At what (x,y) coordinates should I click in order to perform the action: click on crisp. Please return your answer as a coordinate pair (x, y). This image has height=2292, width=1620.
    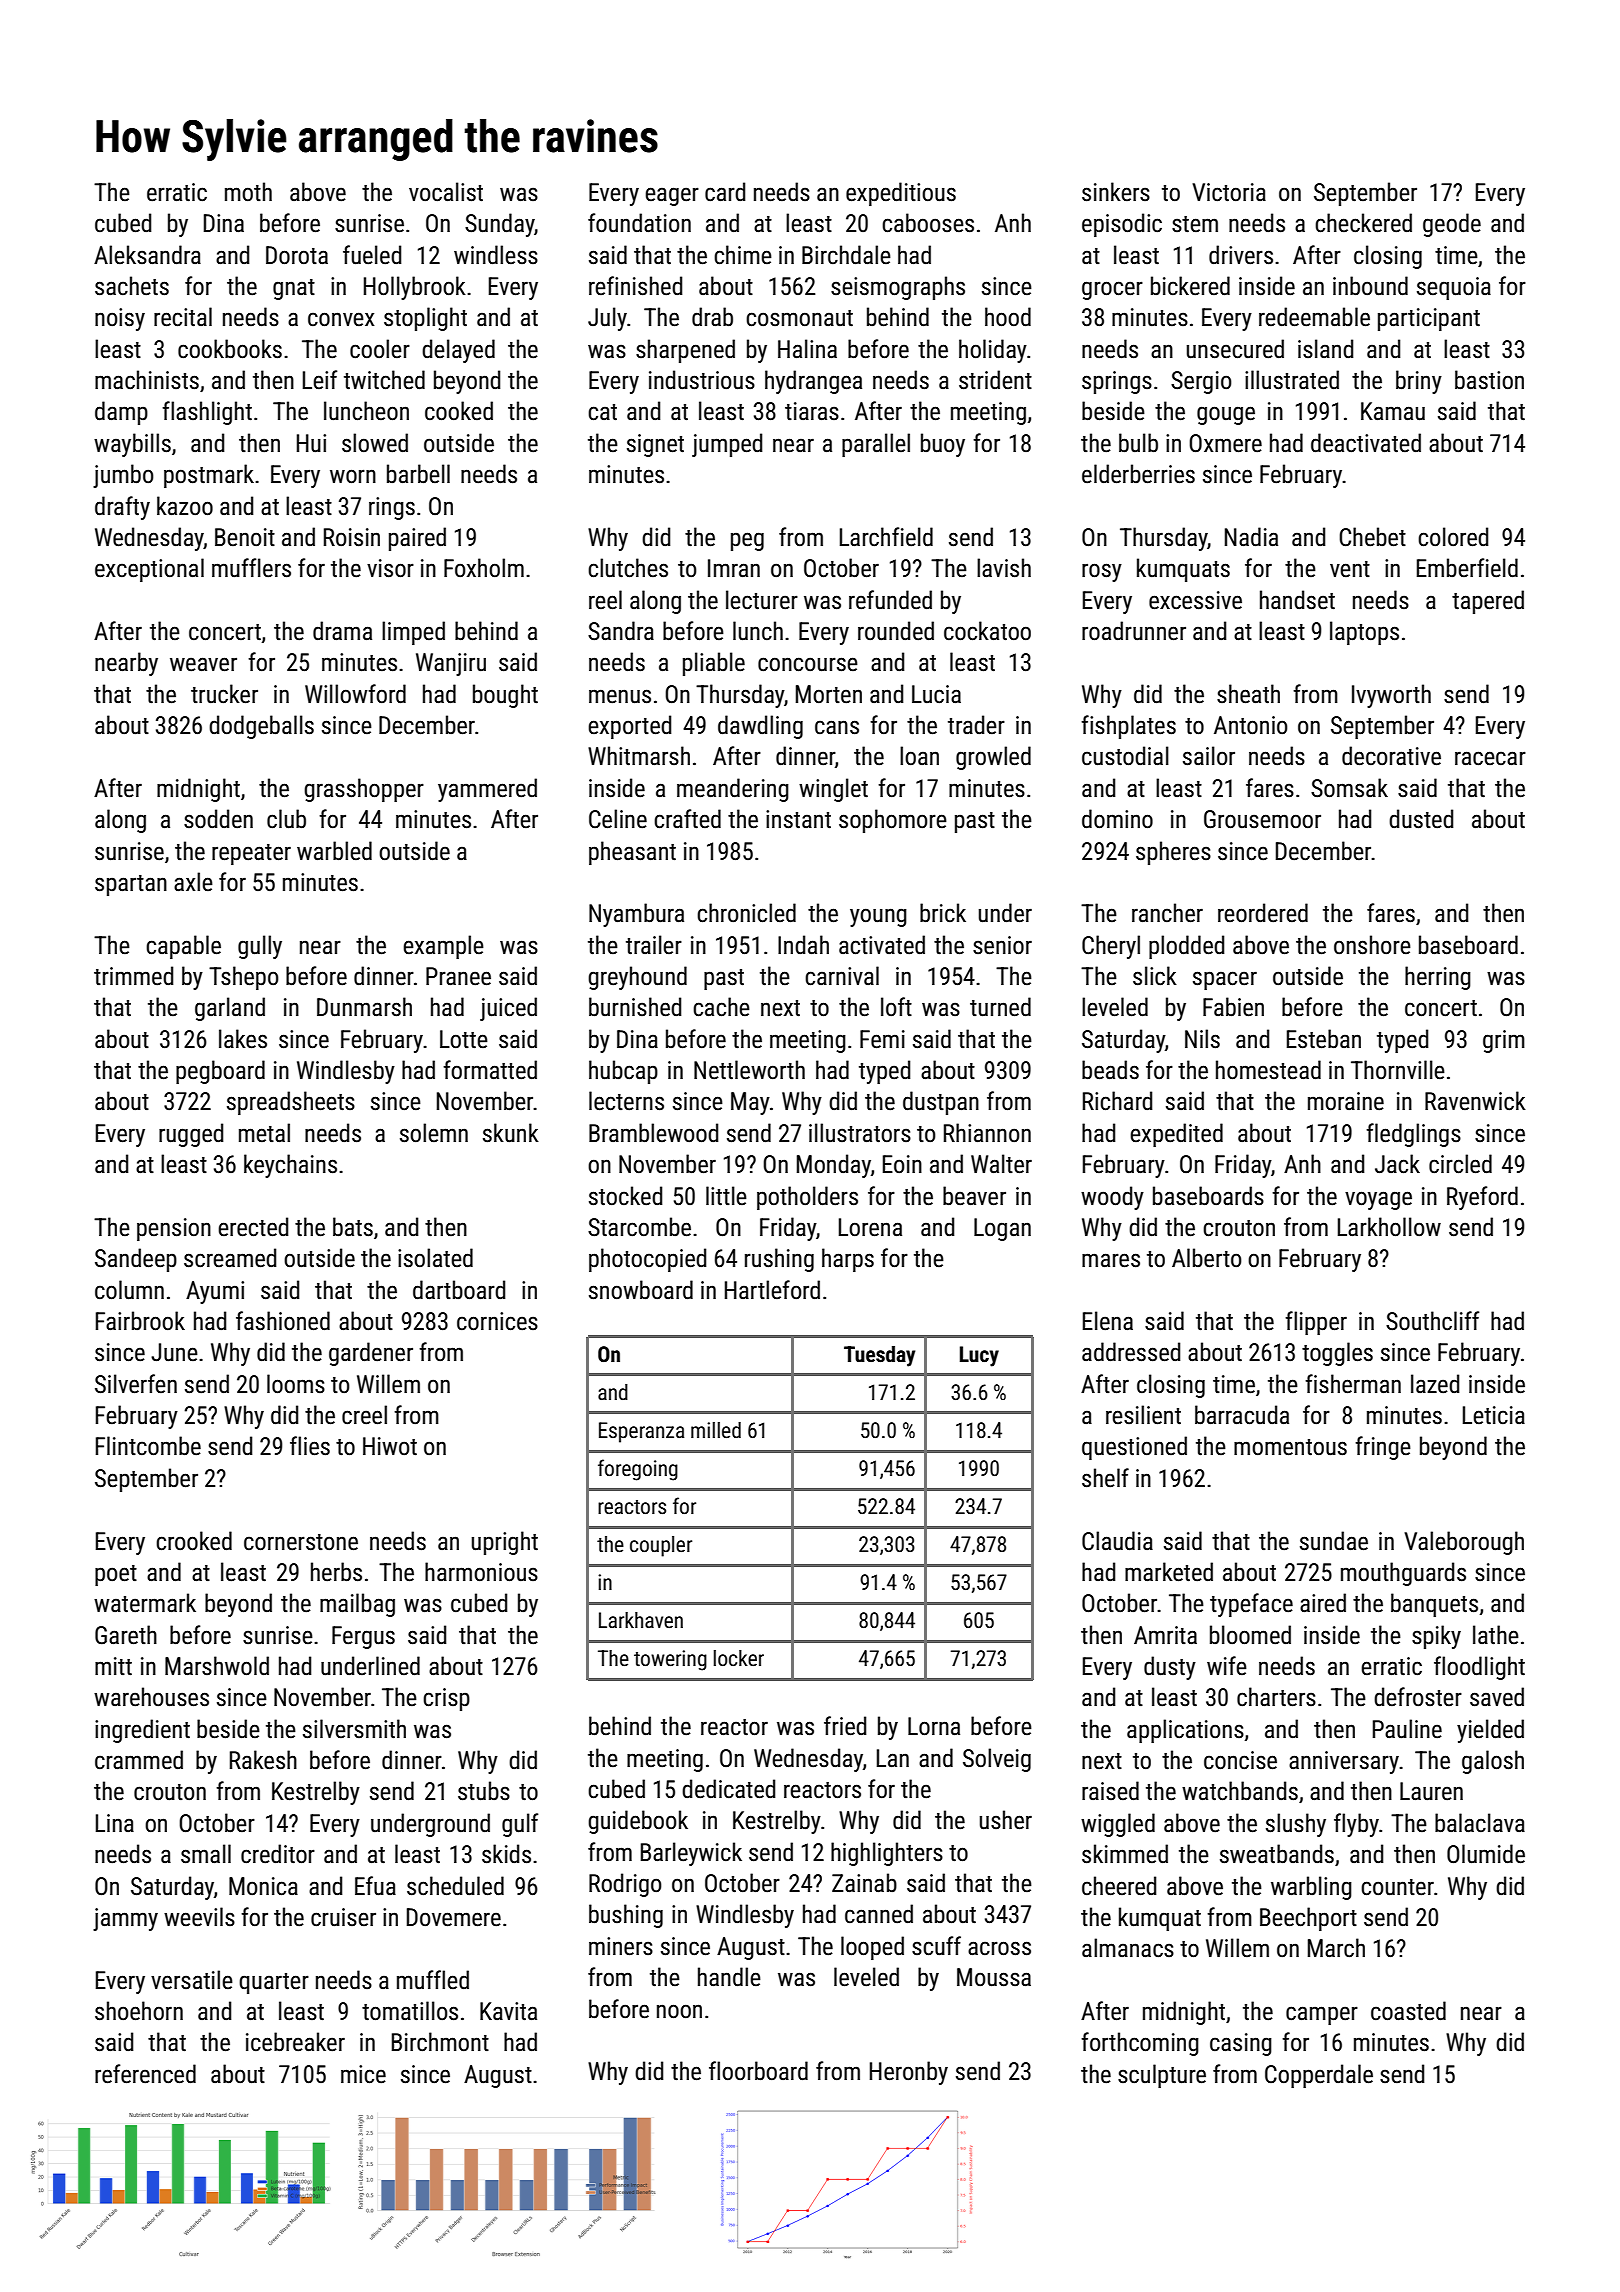
    Looking at the image, I should click on (446, 1699).
